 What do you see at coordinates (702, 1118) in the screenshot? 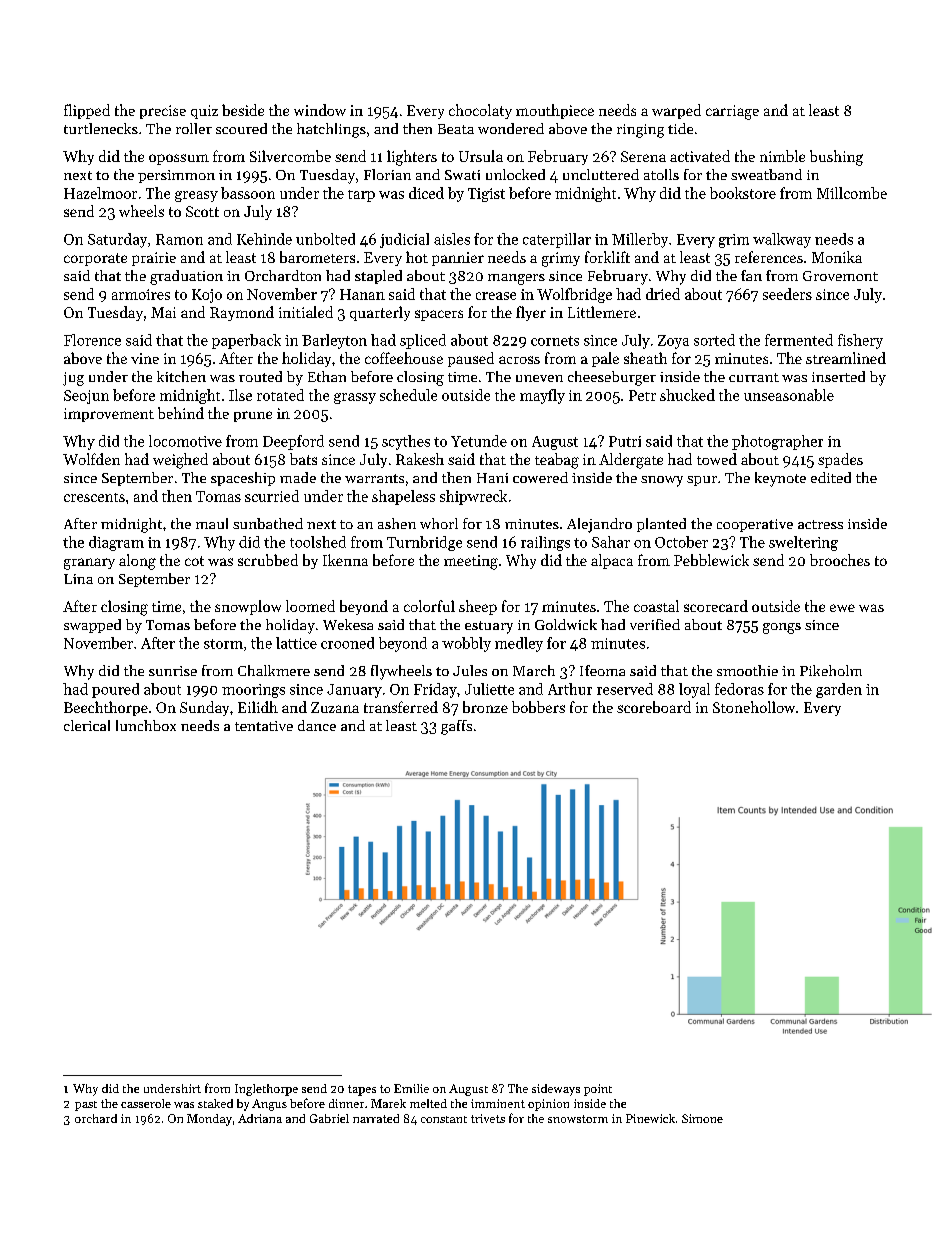
I see `Simone` at bounding box center [702, 1118].
